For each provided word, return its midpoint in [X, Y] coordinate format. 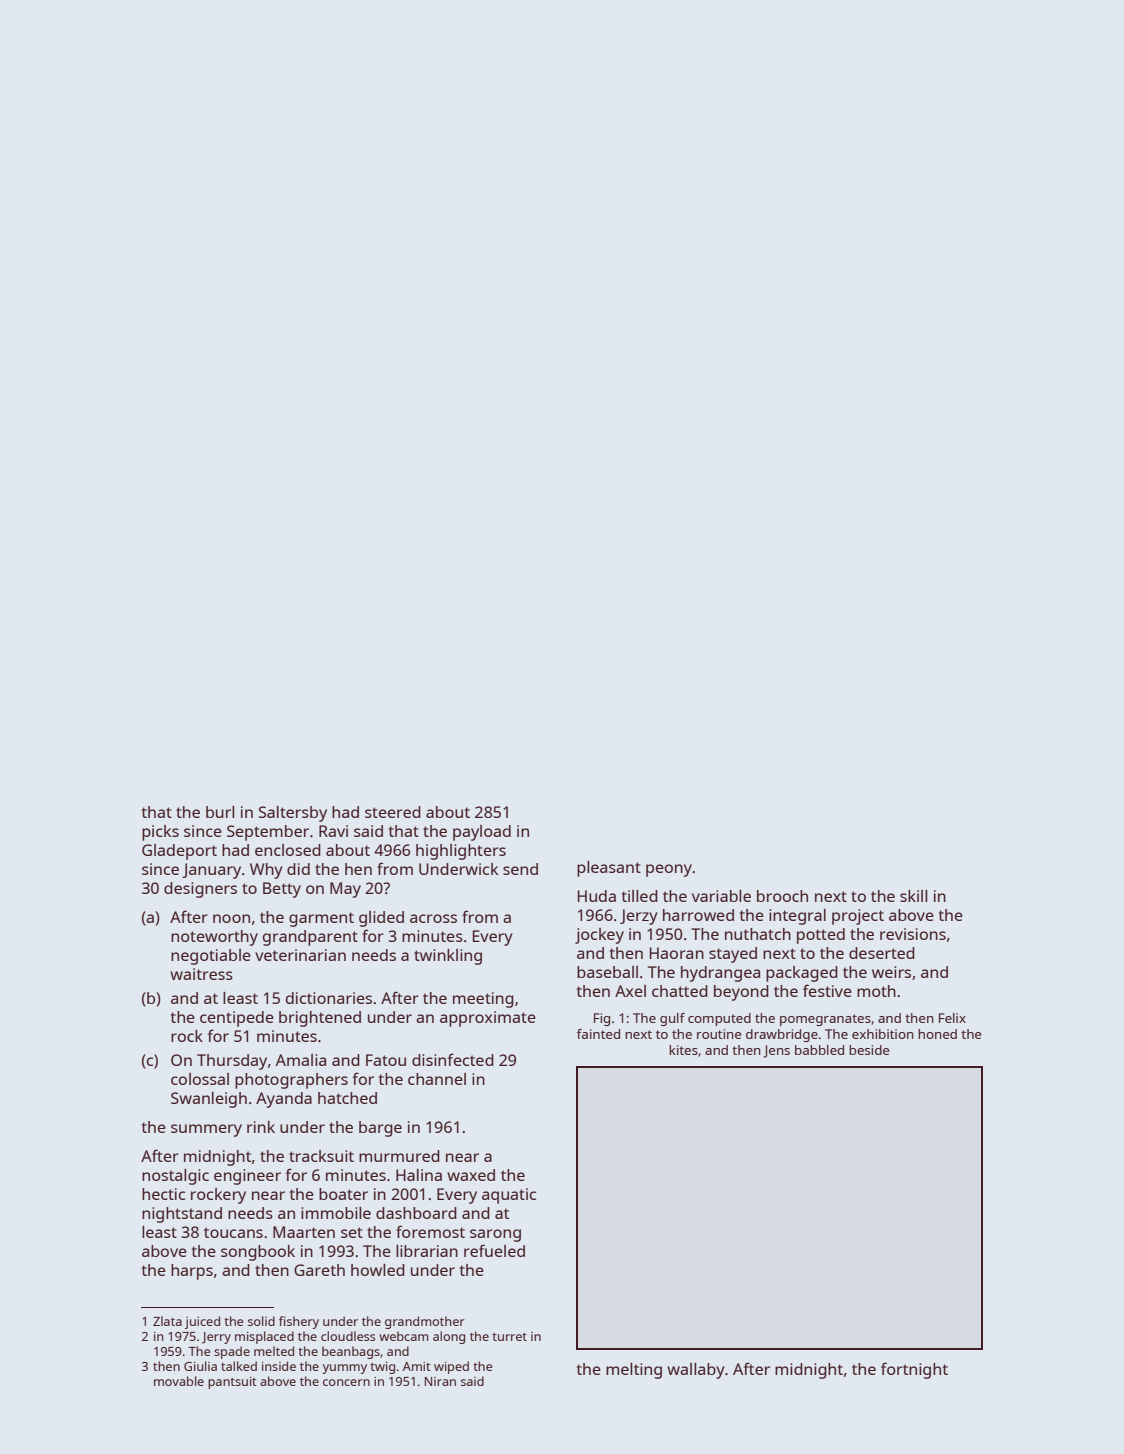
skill [913, 896]
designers [200, 890]
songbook [258, 1253]
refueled [494, 1250]
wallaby [696, 1371]
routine [719, 1034]
